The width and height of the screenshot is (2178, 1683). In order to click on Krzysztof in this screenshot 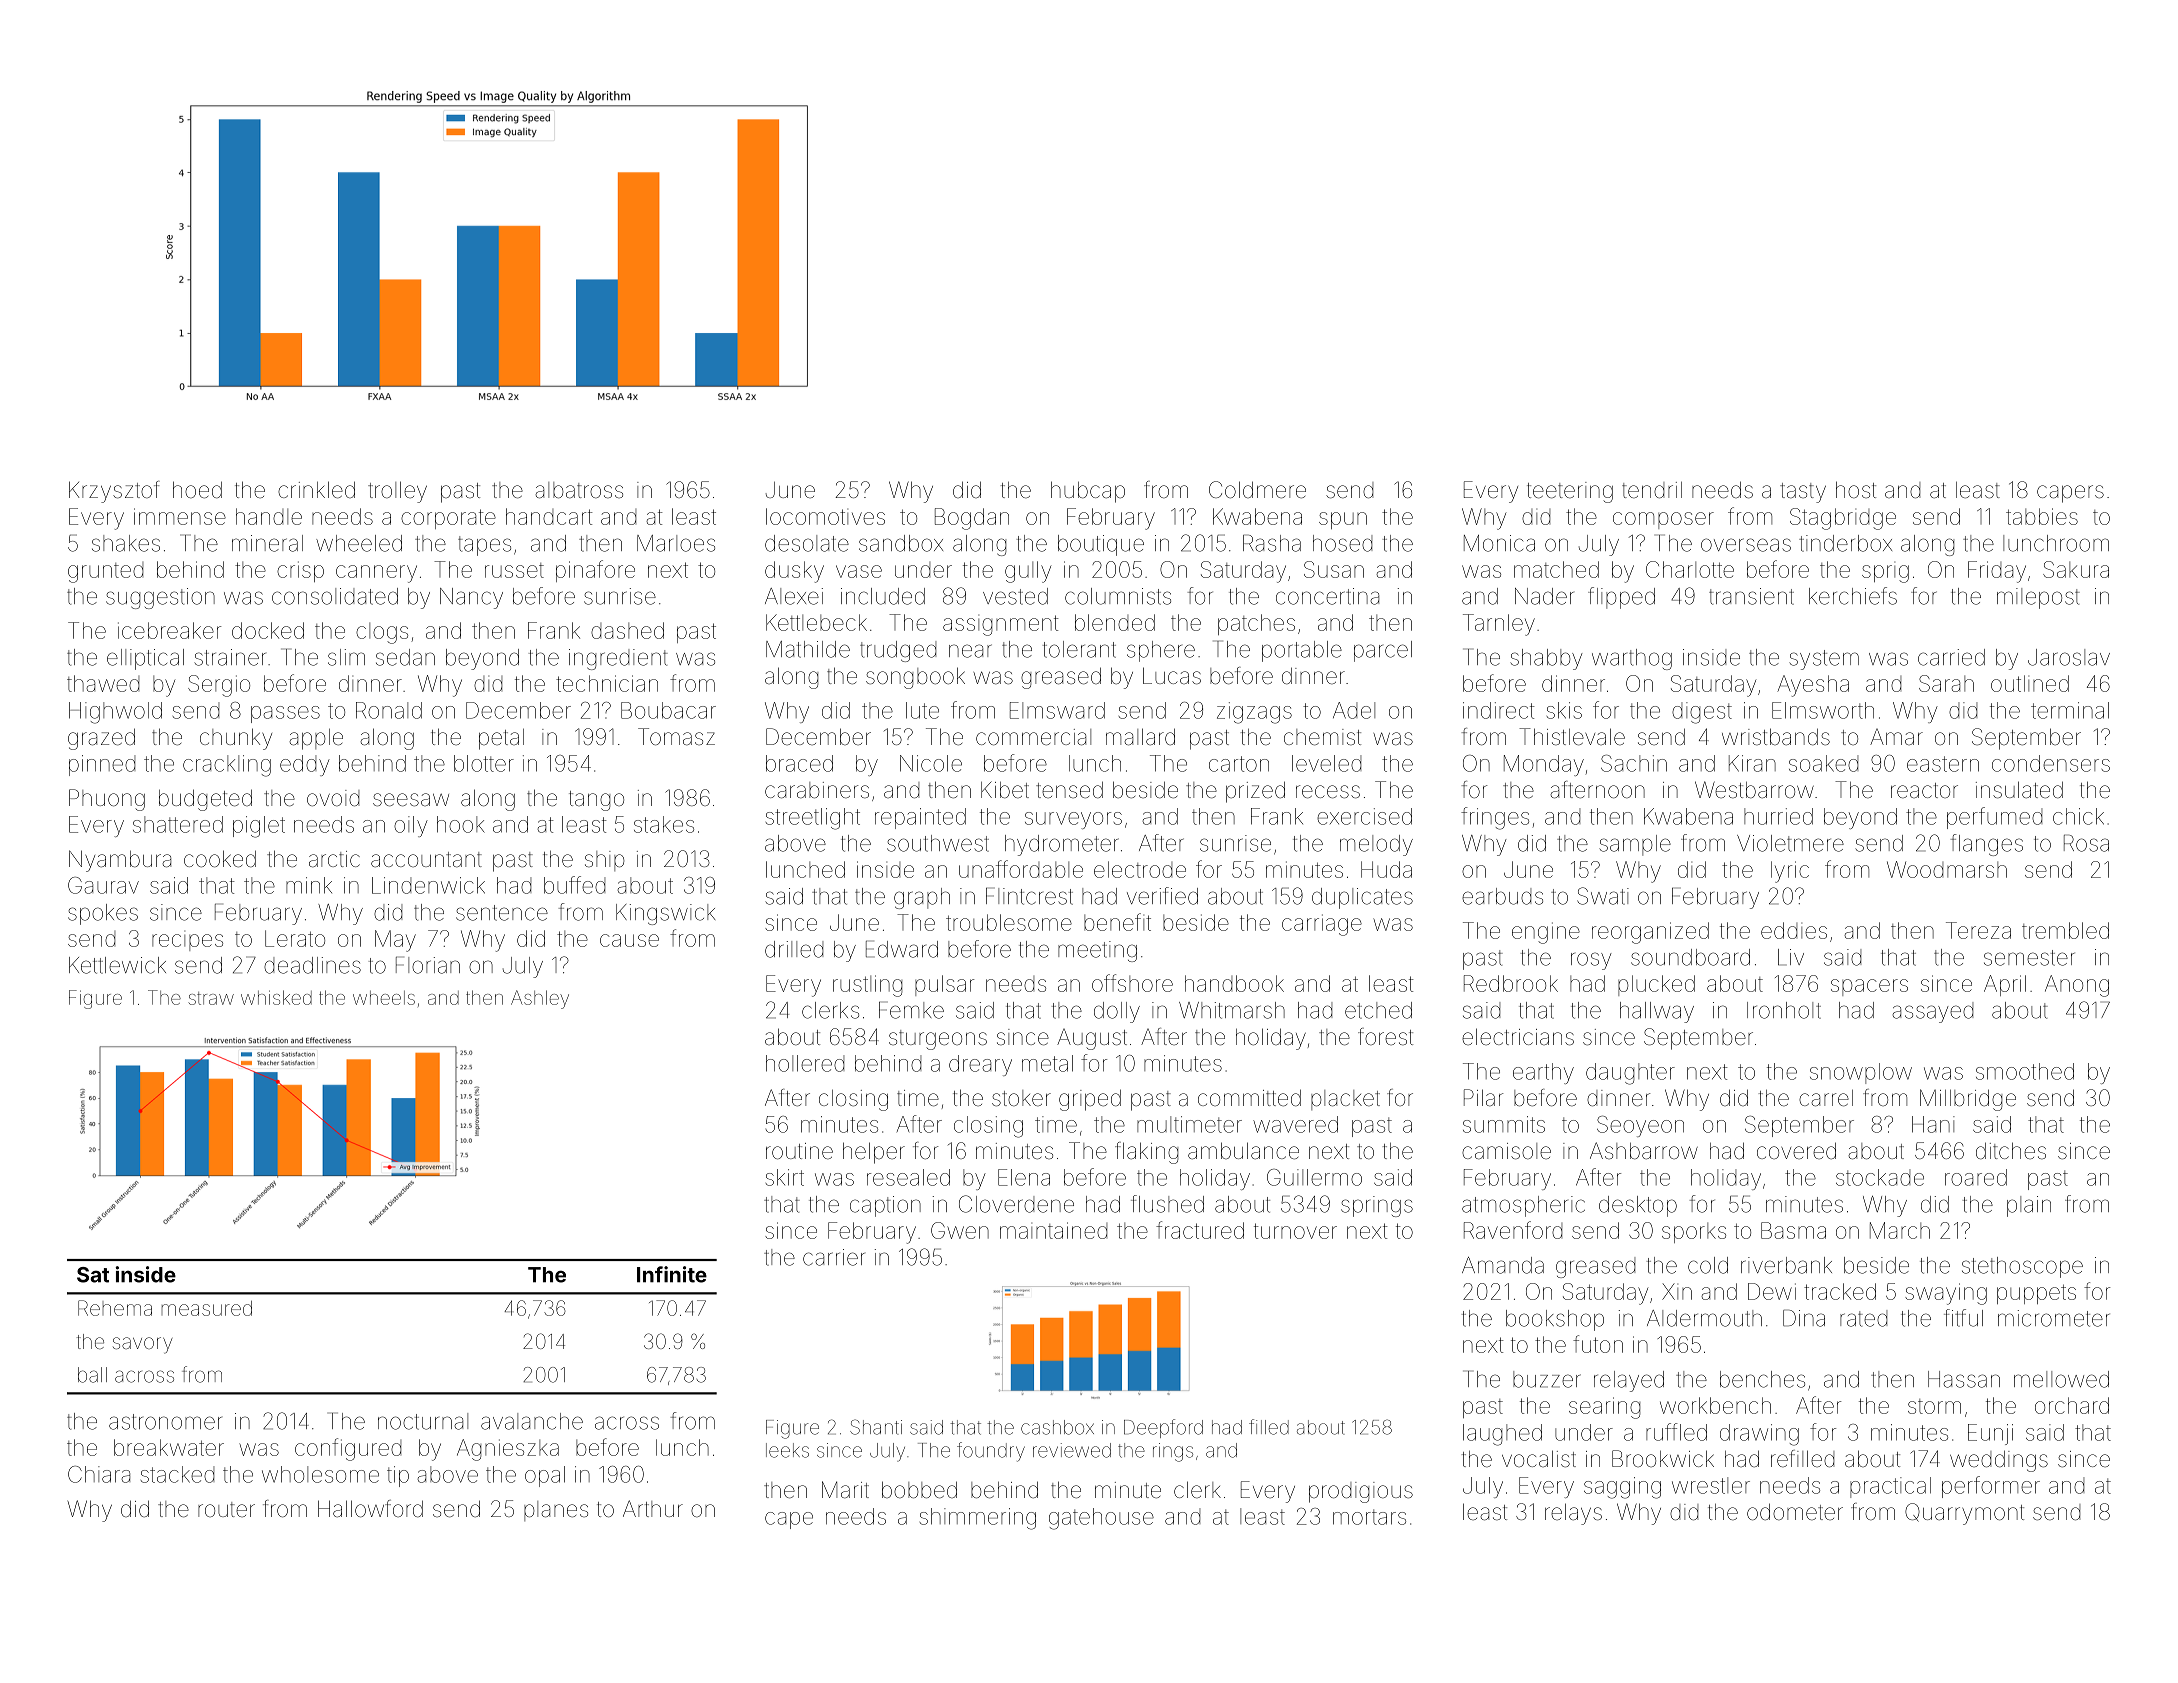, I will do `click(114, 492)`.
